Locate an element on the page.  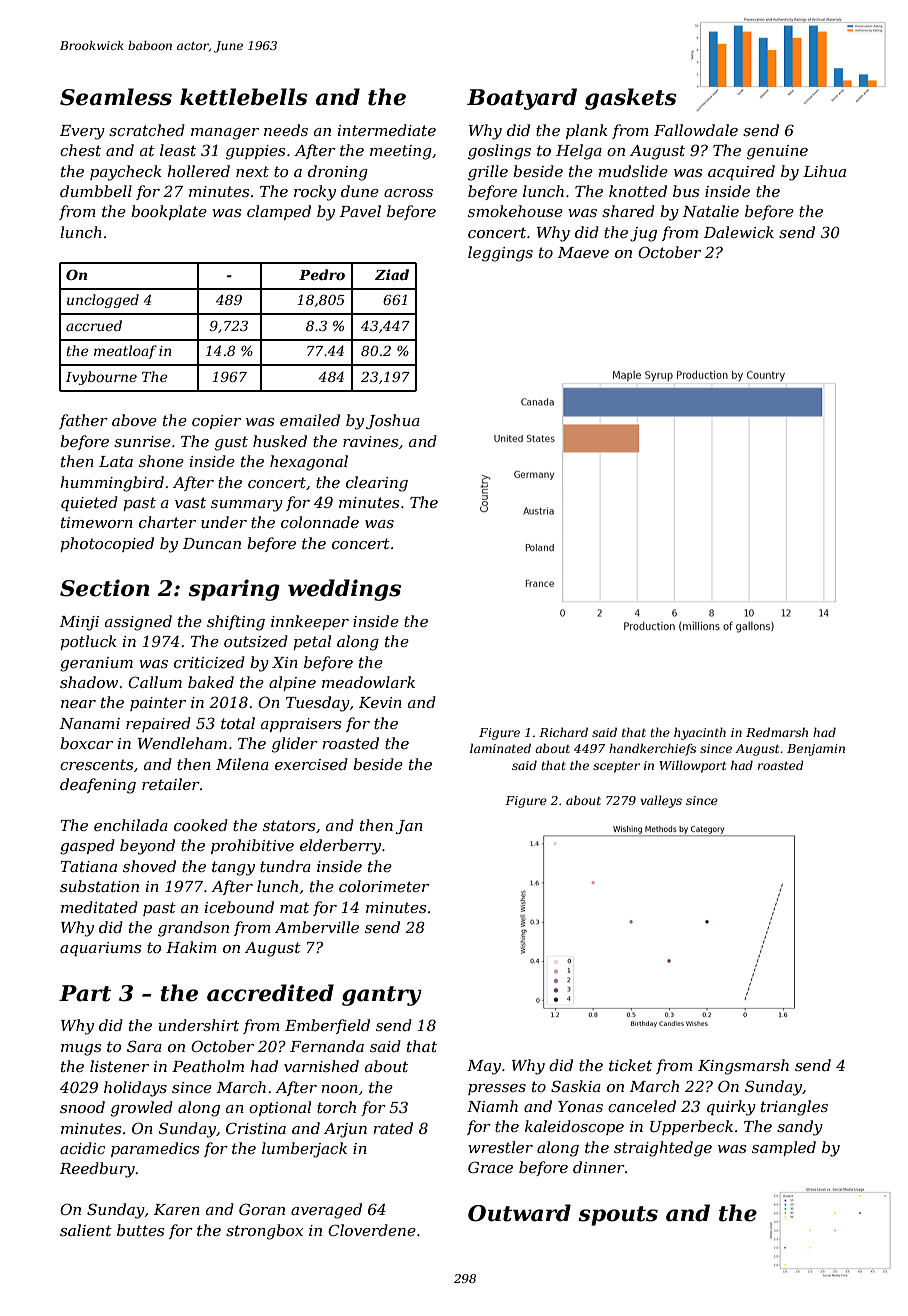
boxcar is located at coordinates (86, 743).
